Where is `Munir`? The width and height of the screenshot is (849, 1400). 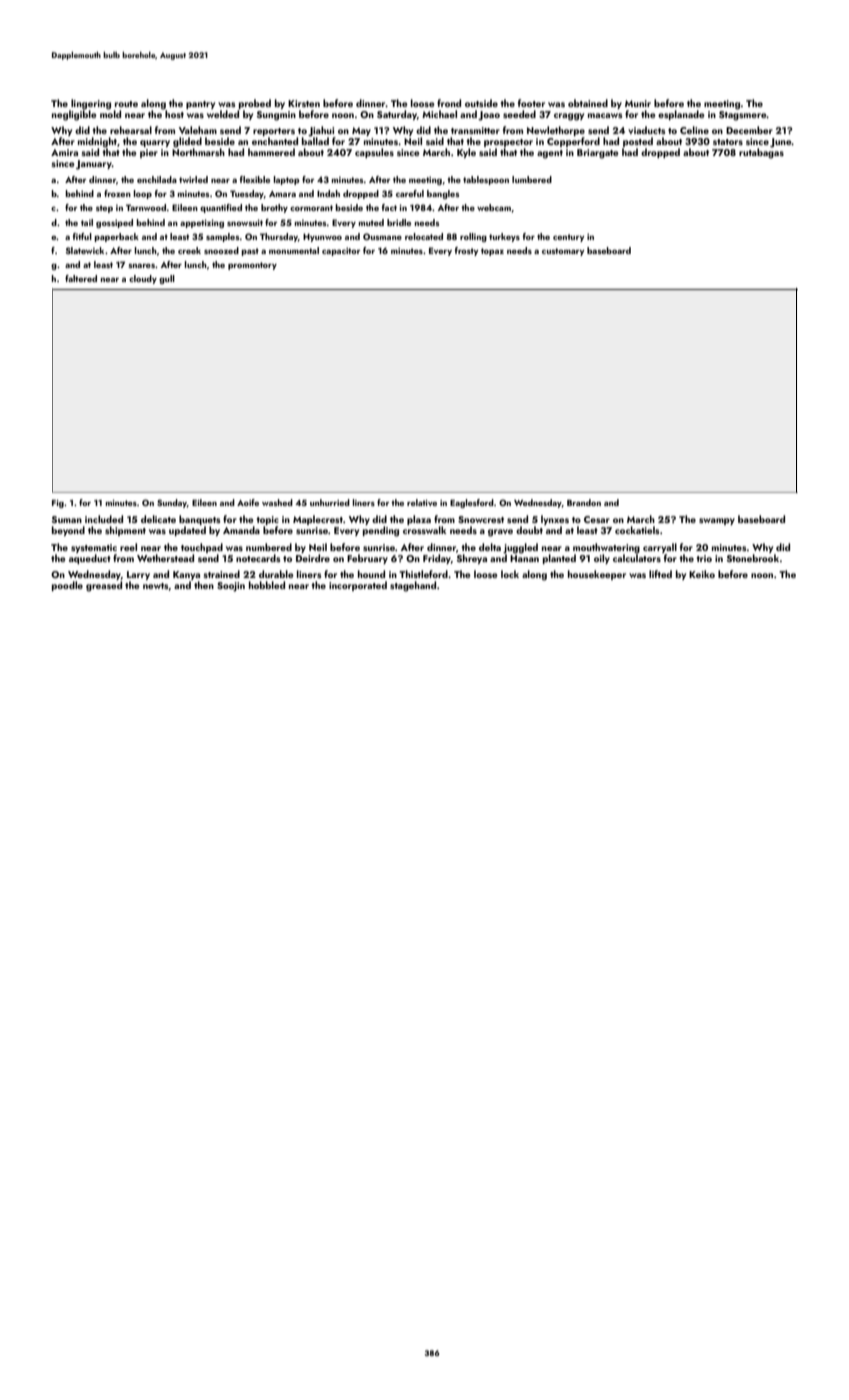
Munir is located at coordinates (638, 103).
